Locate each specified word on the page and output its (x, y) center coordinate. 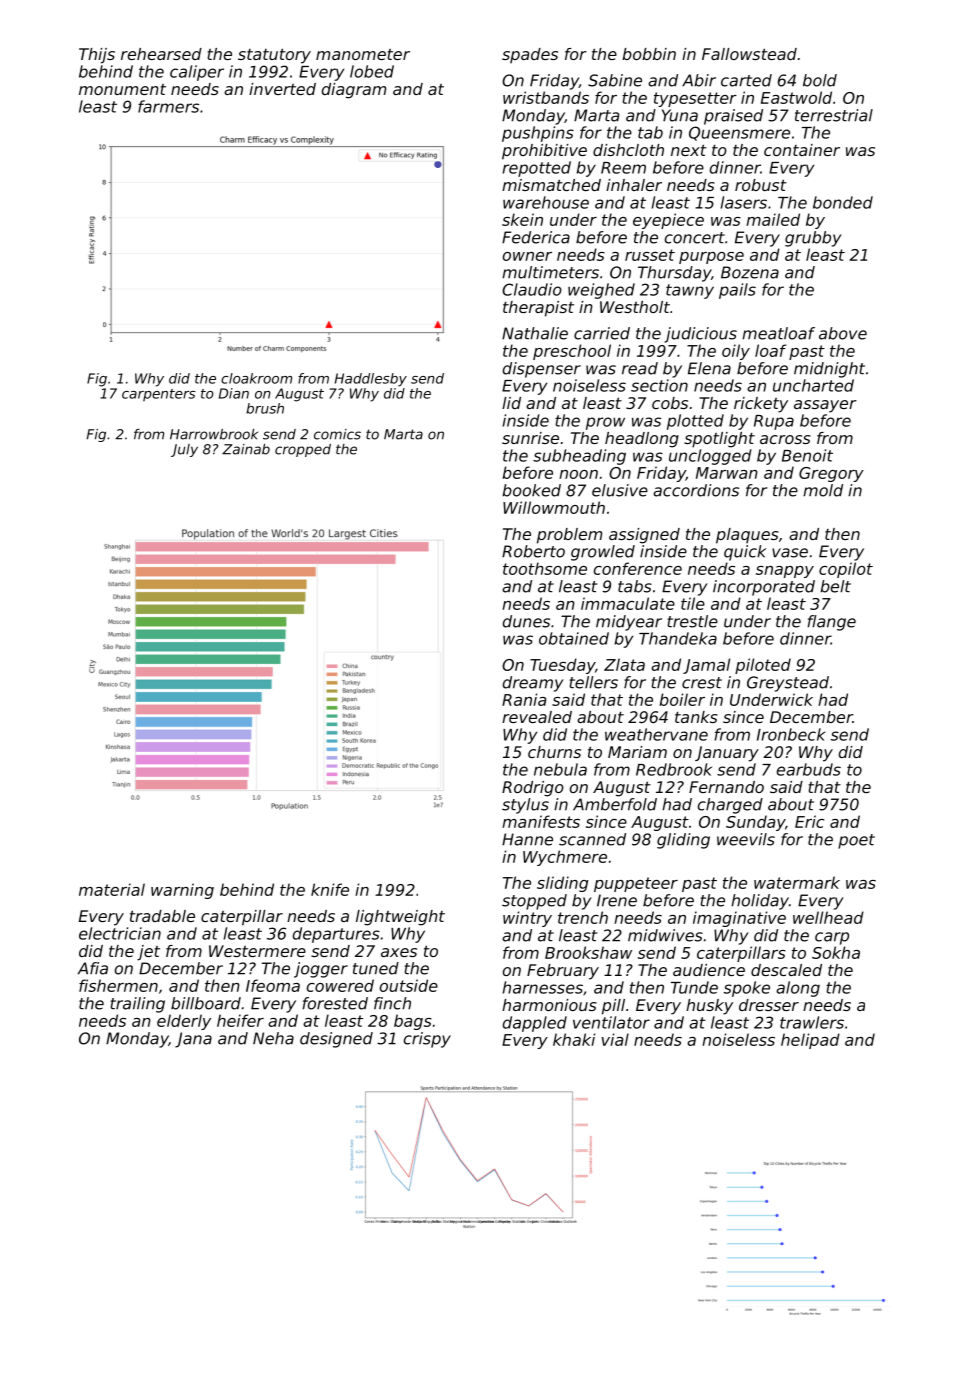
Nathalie (535, 333)
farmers (168, 106)
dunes (526, 621)
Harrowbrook (214, 434)
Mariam (637, 752)
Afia (93, 968)
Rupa (774, 422)
